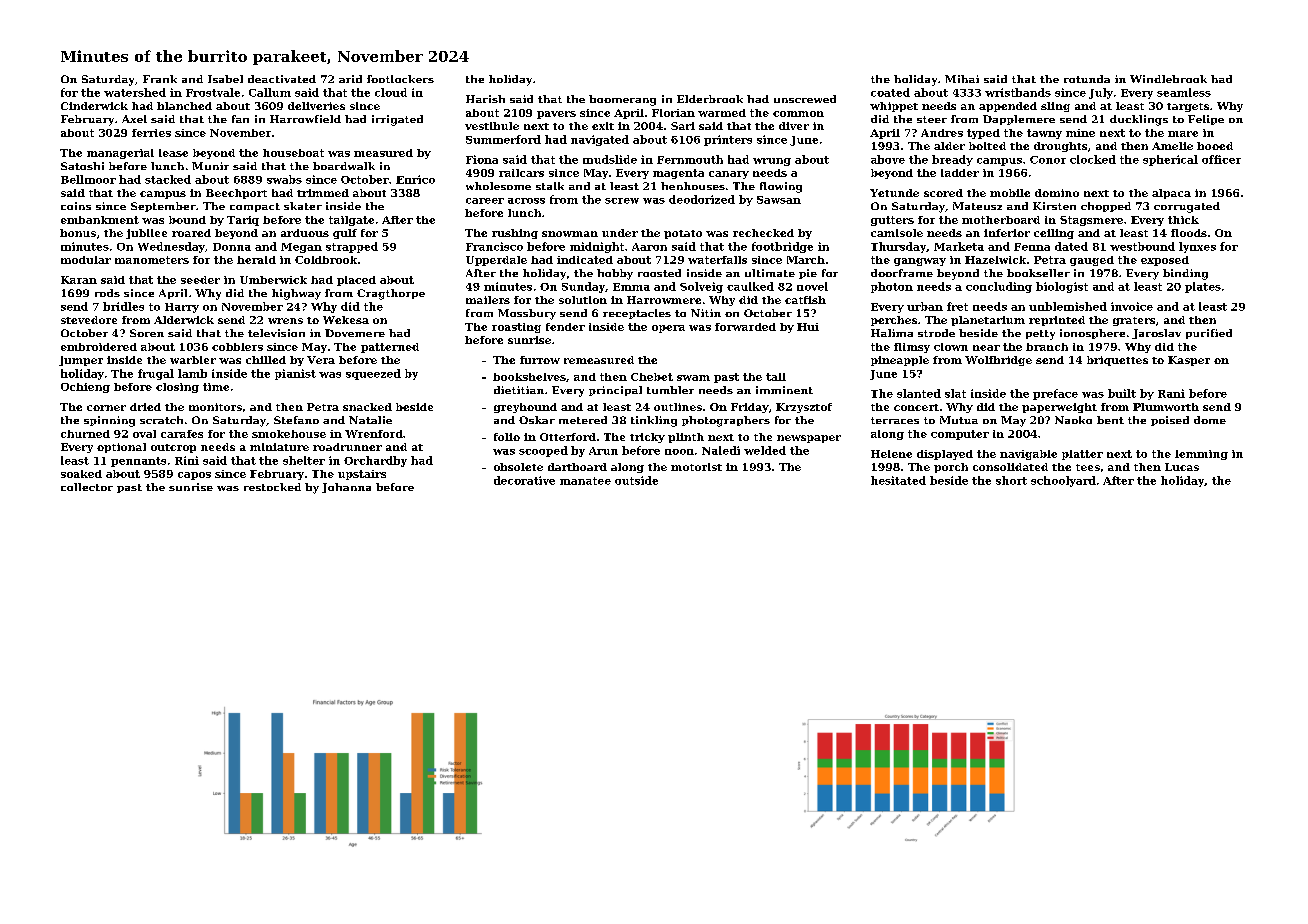 The width and height of the screenshot is (1308, 924). I want to click on spherical, so click(1170, 160).
